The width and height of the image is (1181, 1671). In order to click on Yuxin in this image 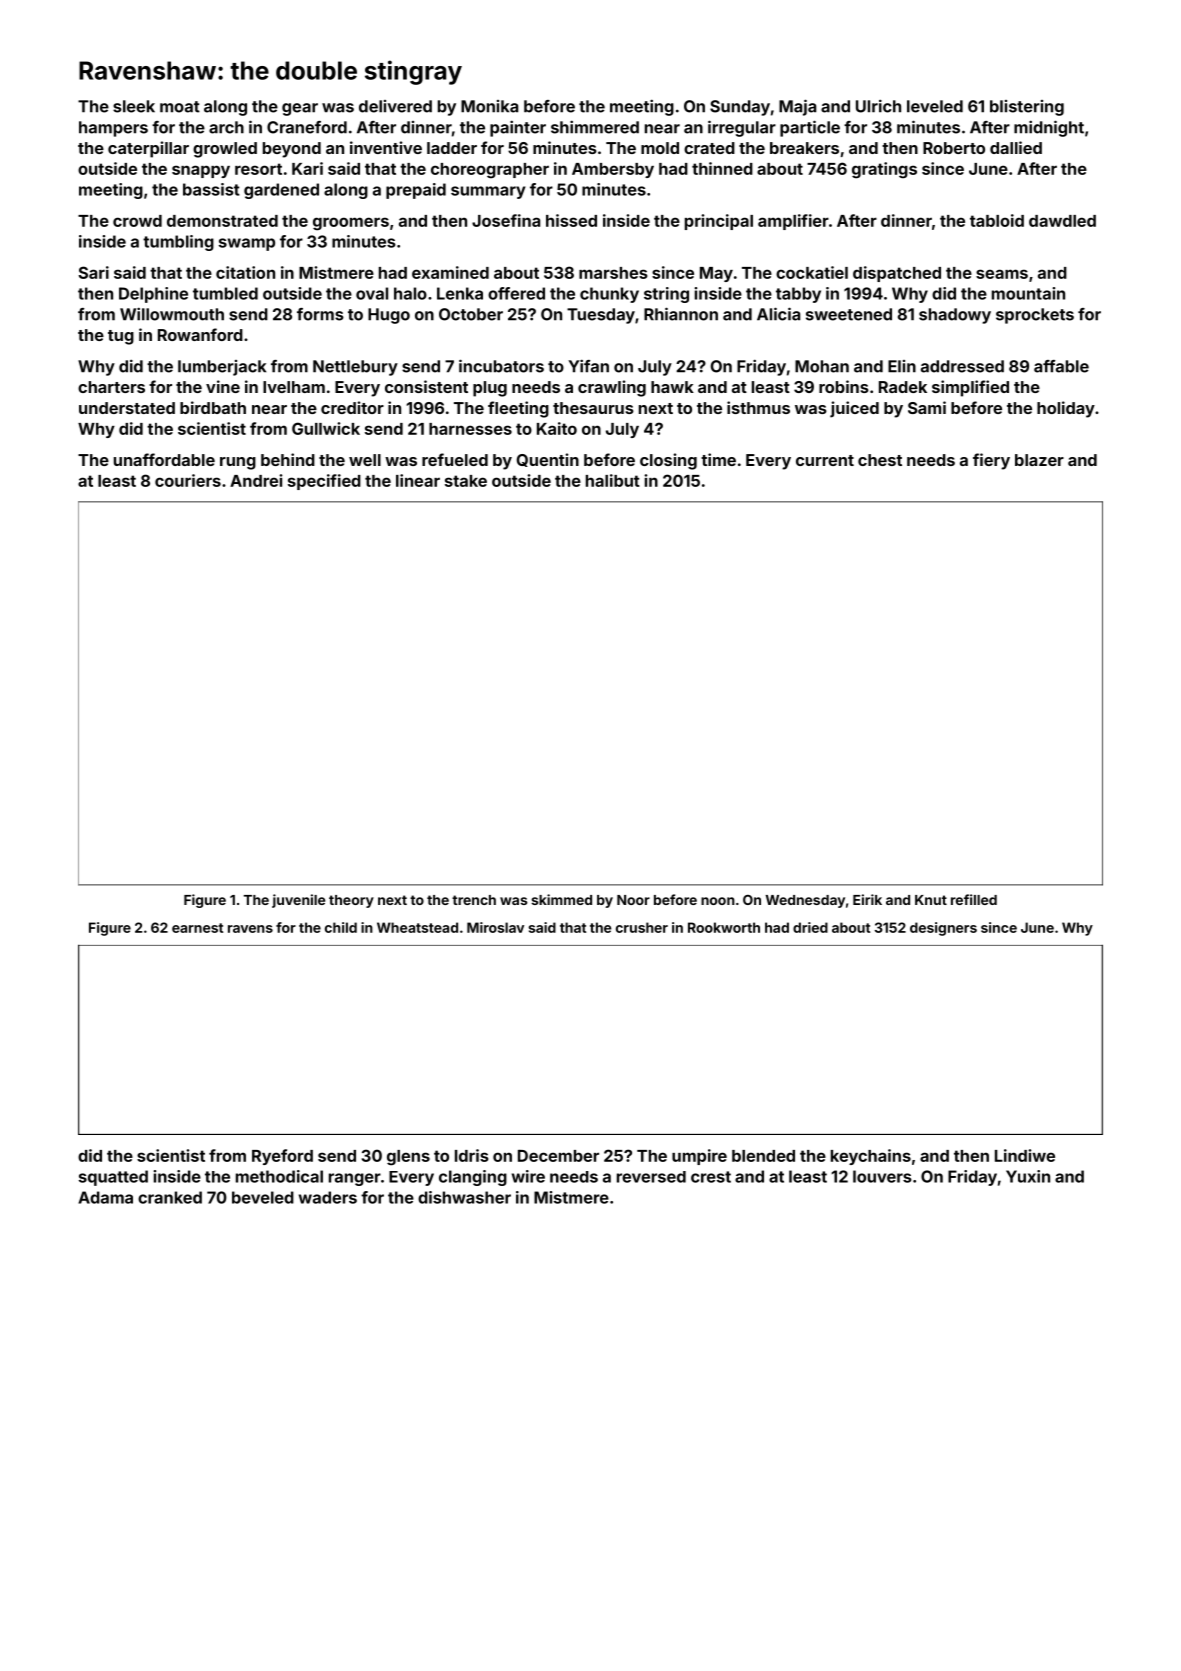, I will do `click(1028, 1176)`.
